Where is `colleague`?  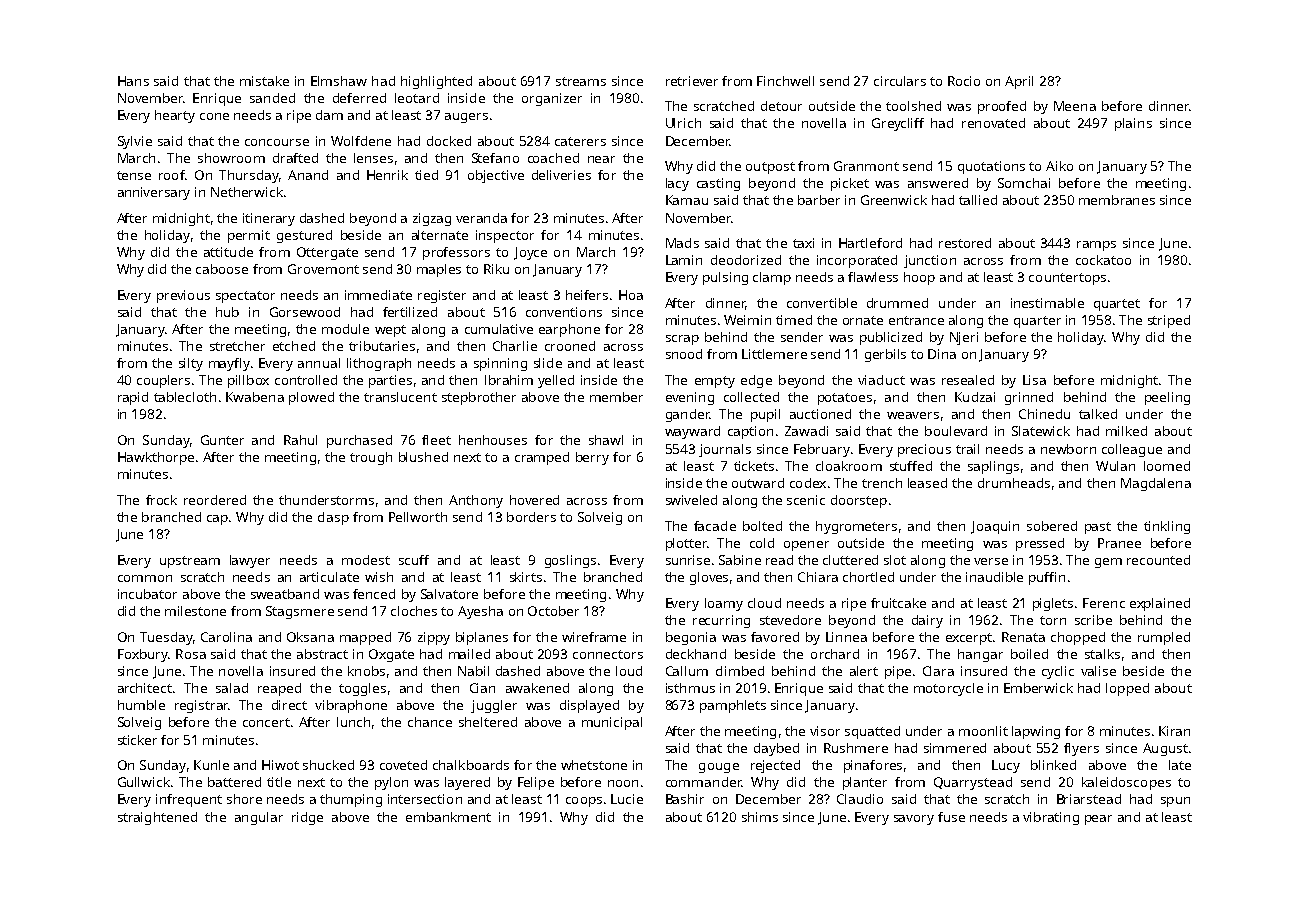 colleague is located at coordinates (1132, 450).
